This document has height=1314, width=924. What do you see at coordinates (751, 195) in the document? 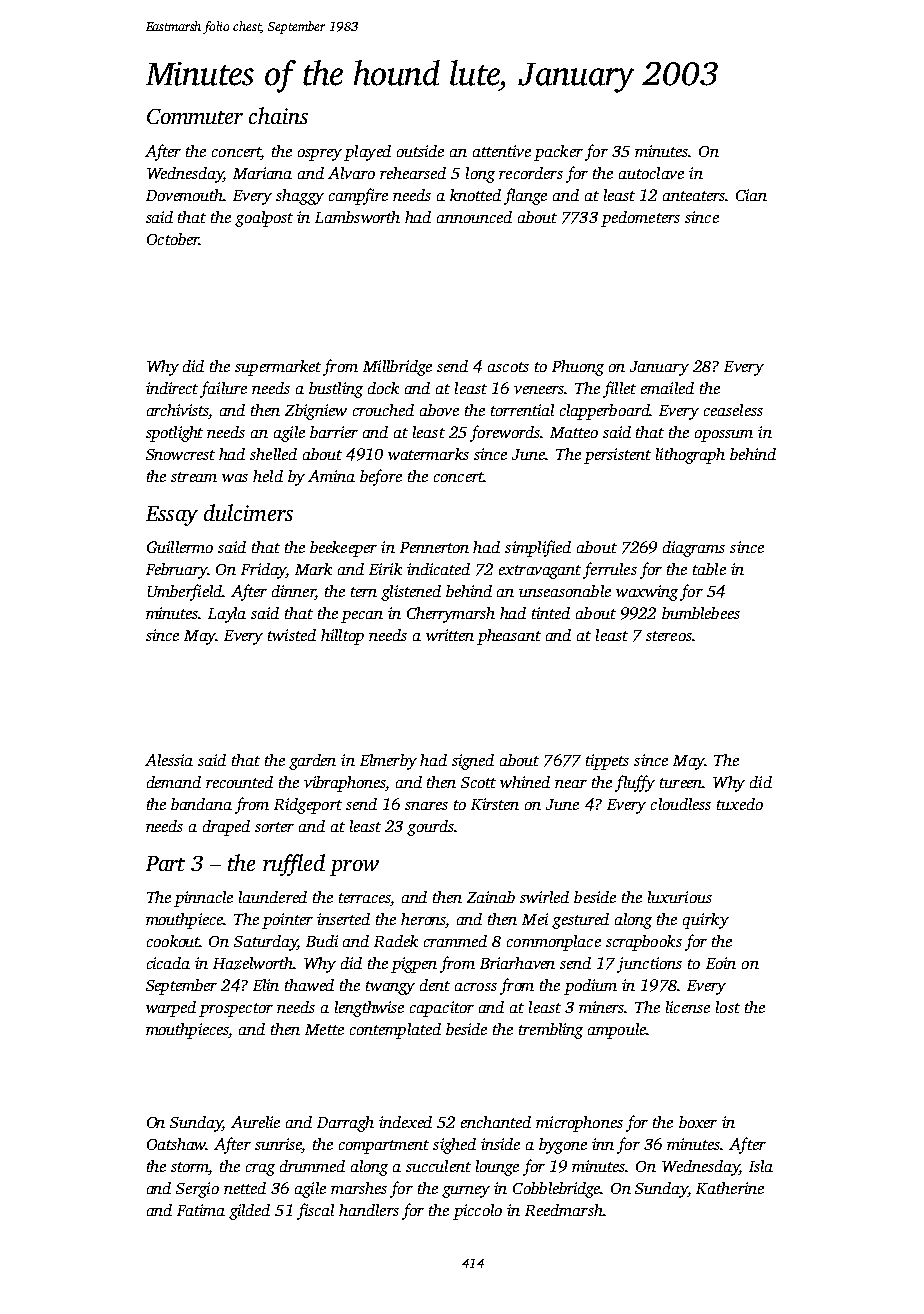
I see `Cian` at bounding box center [751, 195].
